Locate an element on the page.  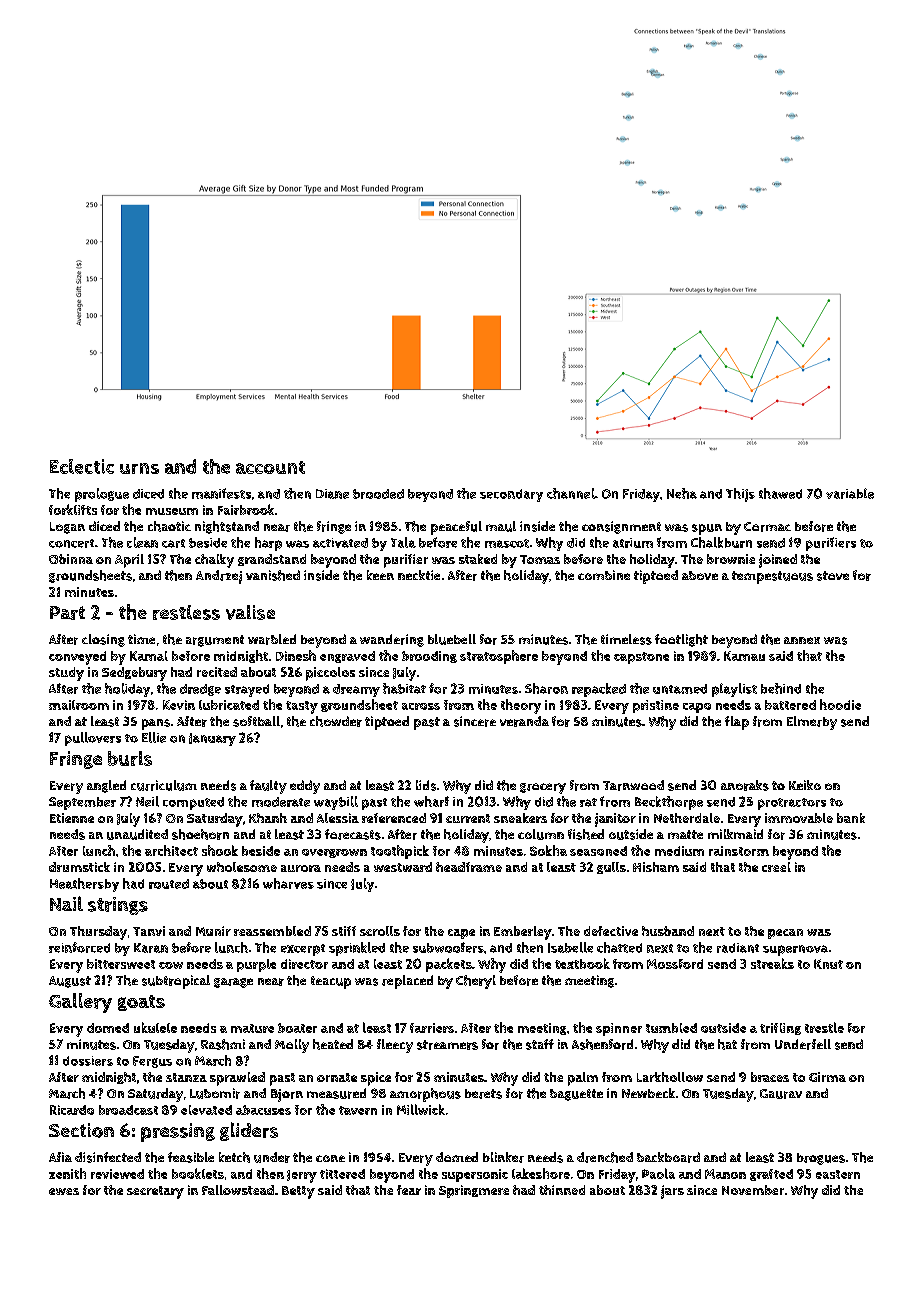
thawed is located at coordinates (780, 493).
